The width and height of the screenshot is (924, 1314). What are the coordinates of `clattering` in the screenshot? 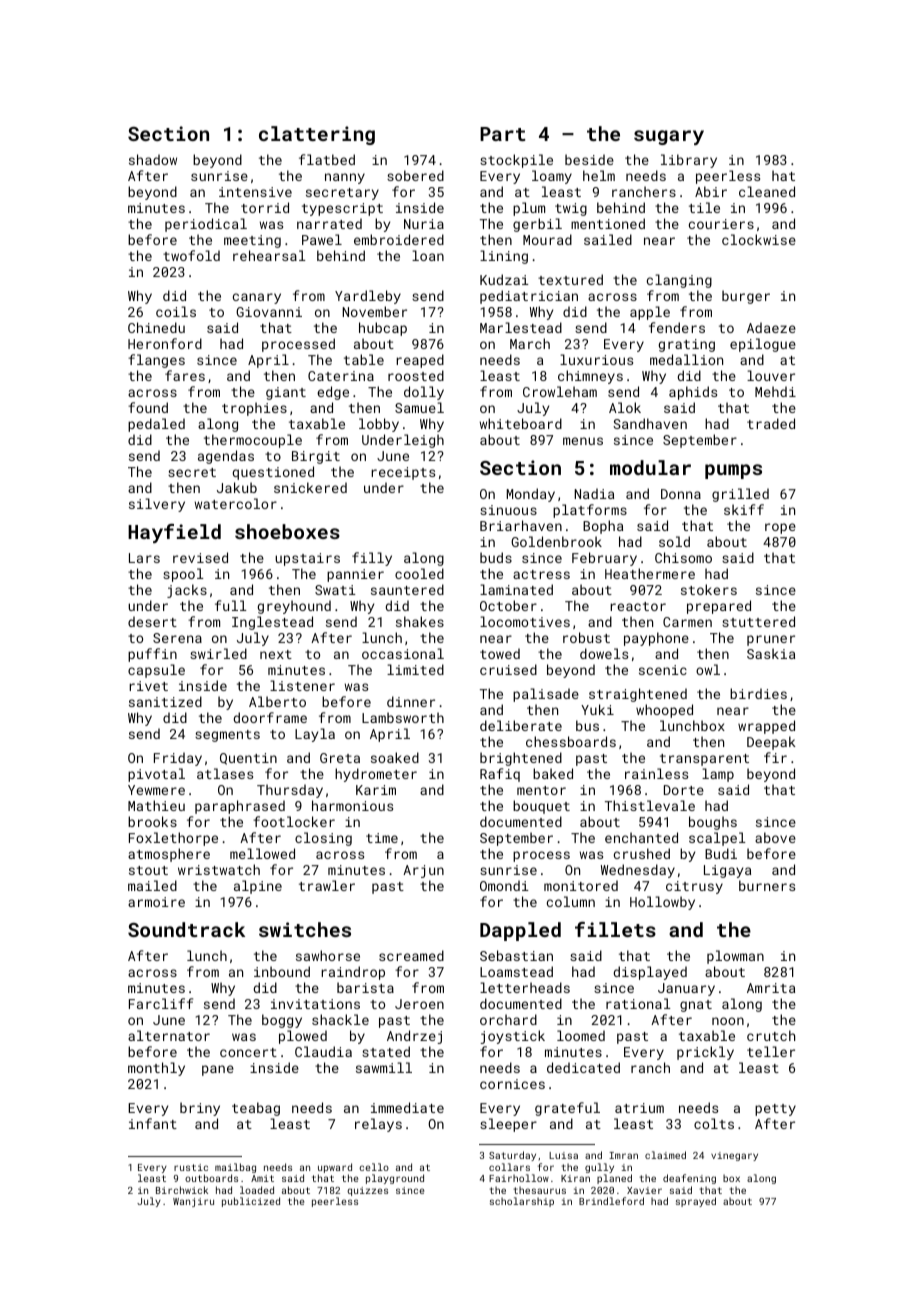 It's located at (317, 135).
